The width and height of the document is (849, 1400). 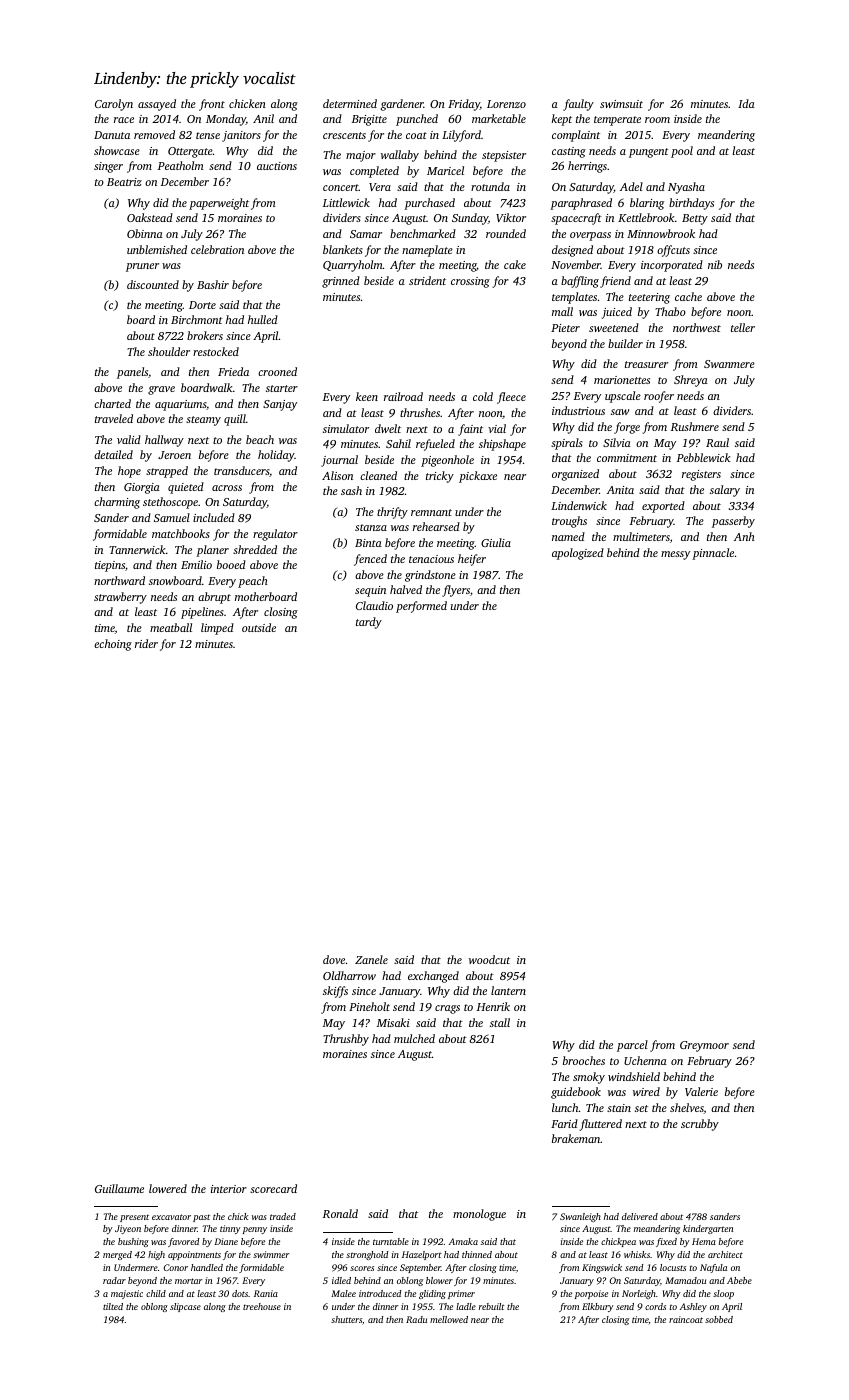 What do you see at coordinates (499, 118) in the document?
I see `marketable` at bounding box center [499, 118].
